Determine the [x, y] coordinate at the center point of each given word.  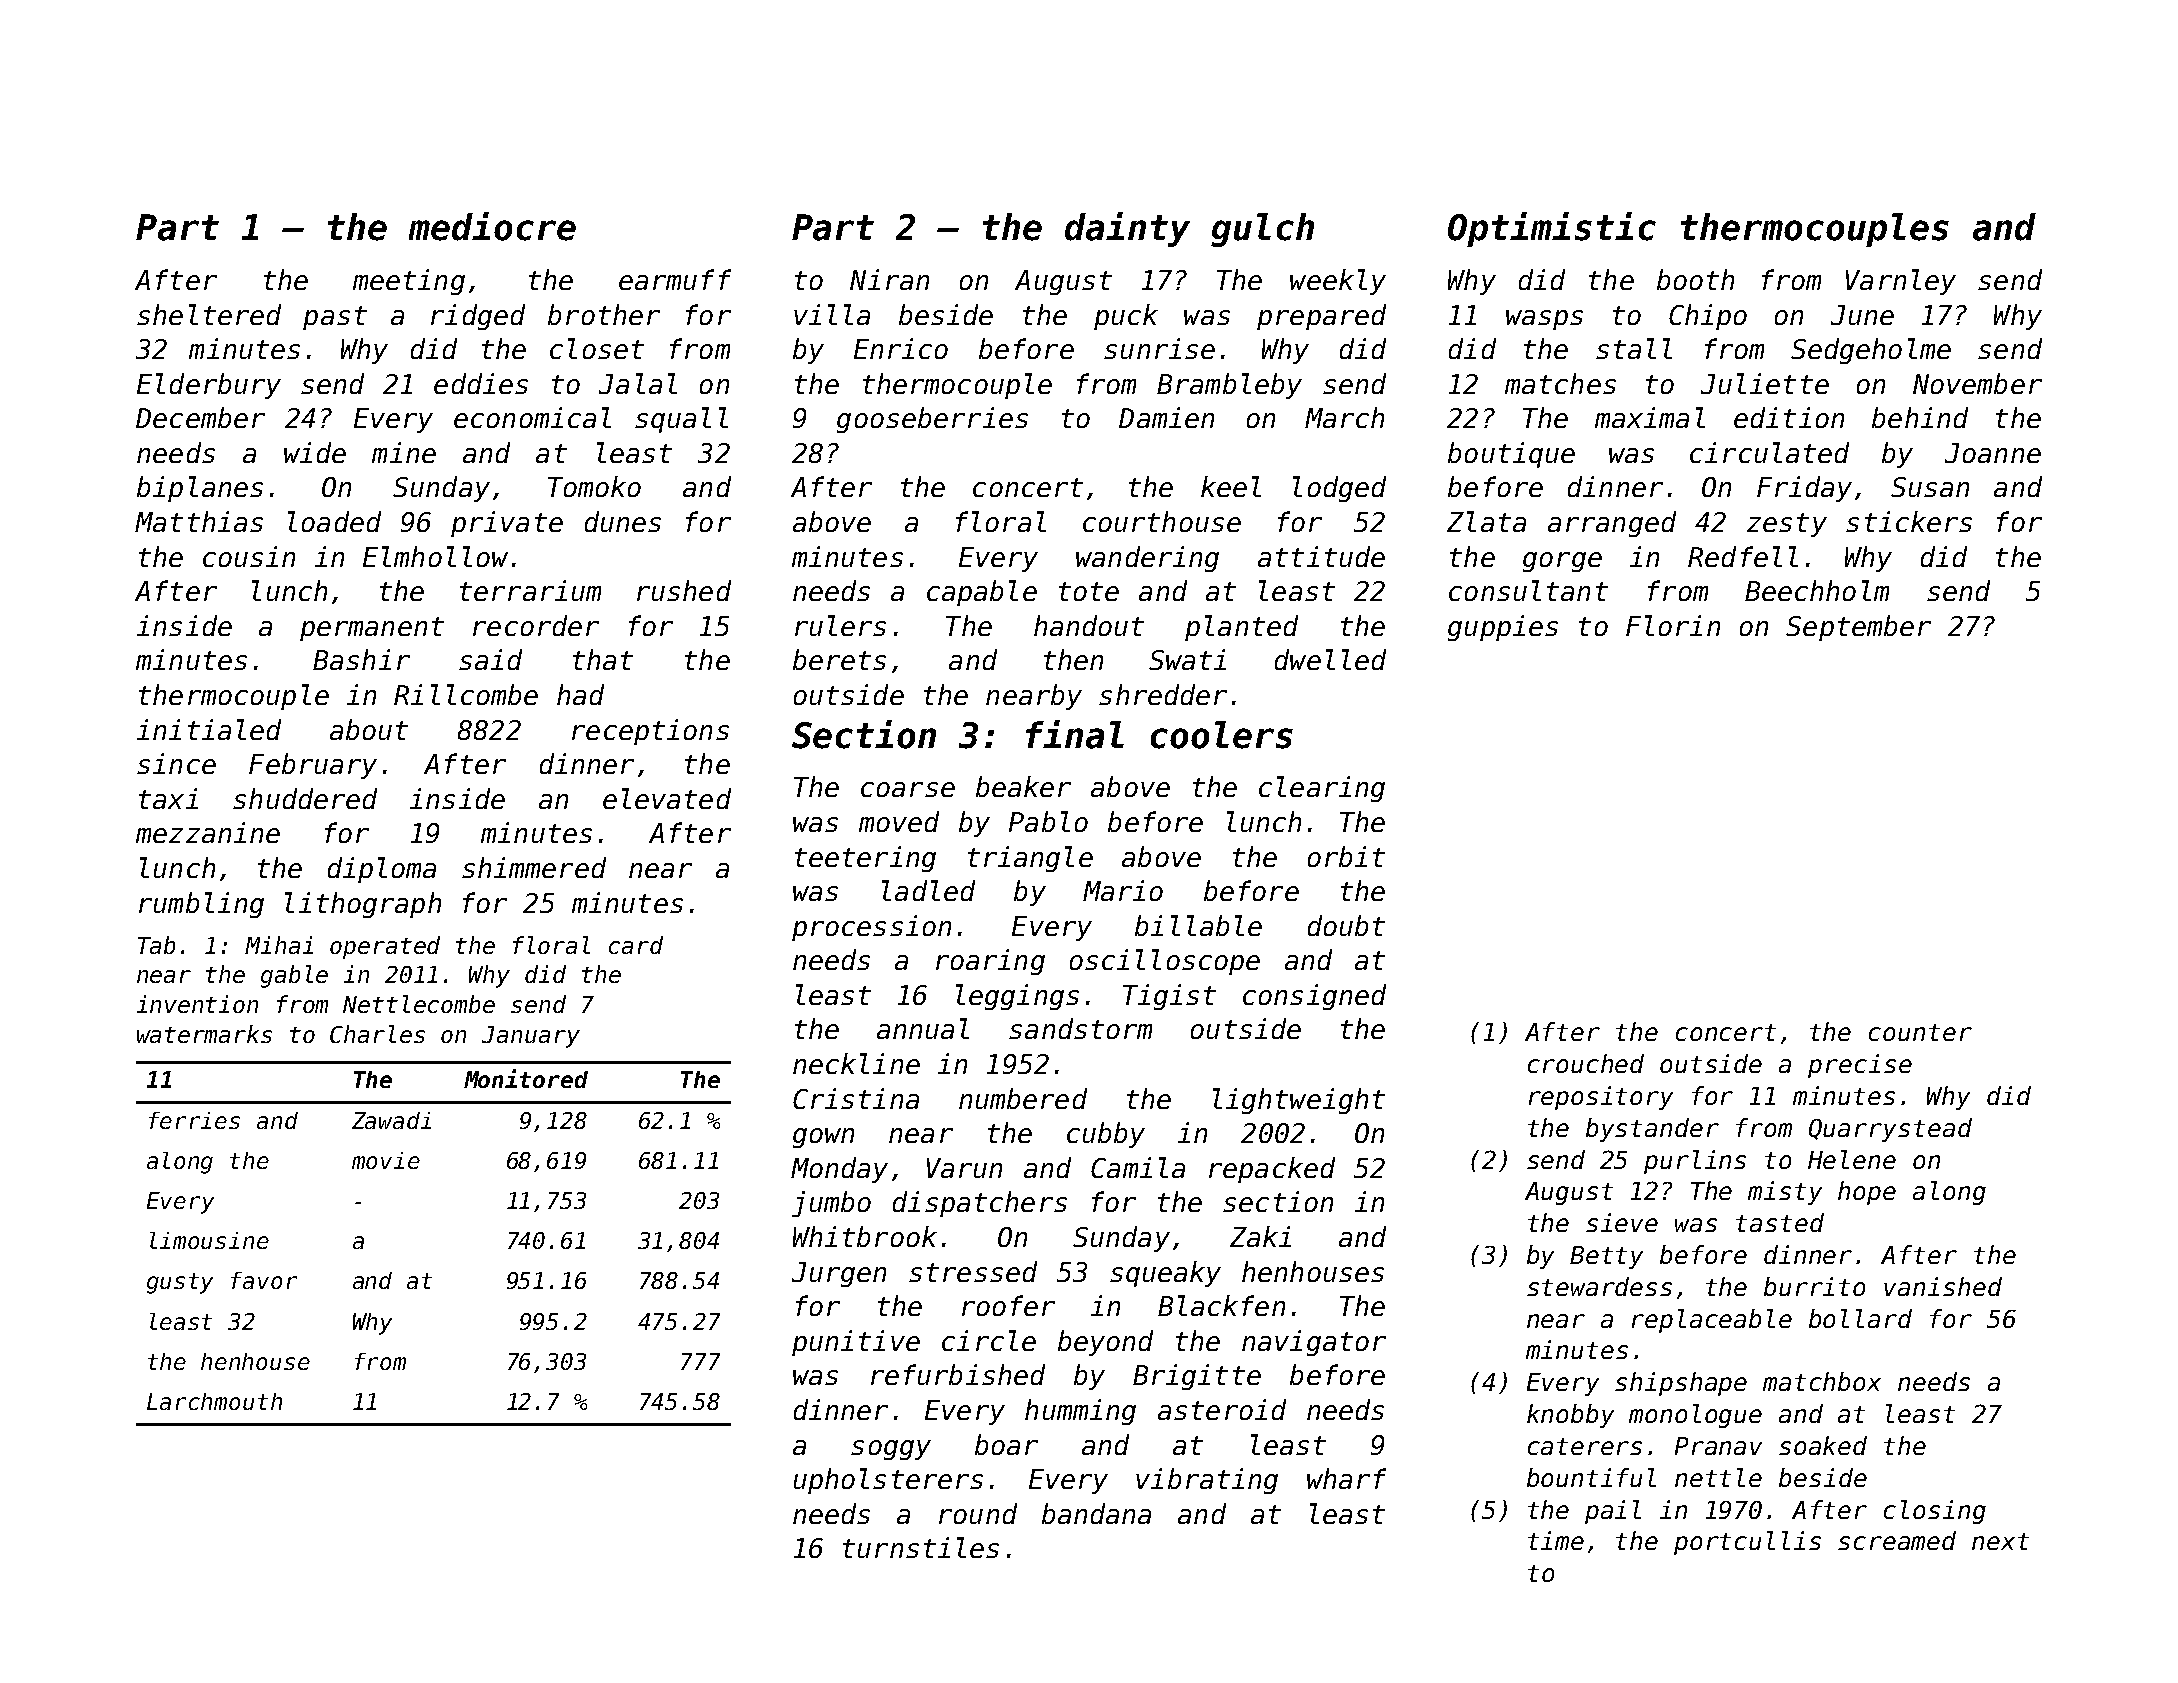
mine [404, 452]
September [1858, 628]
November [1977, 383]
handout [1089, 625]
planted [1241, 628]
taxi [168, 798]
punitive [856, 1343]
